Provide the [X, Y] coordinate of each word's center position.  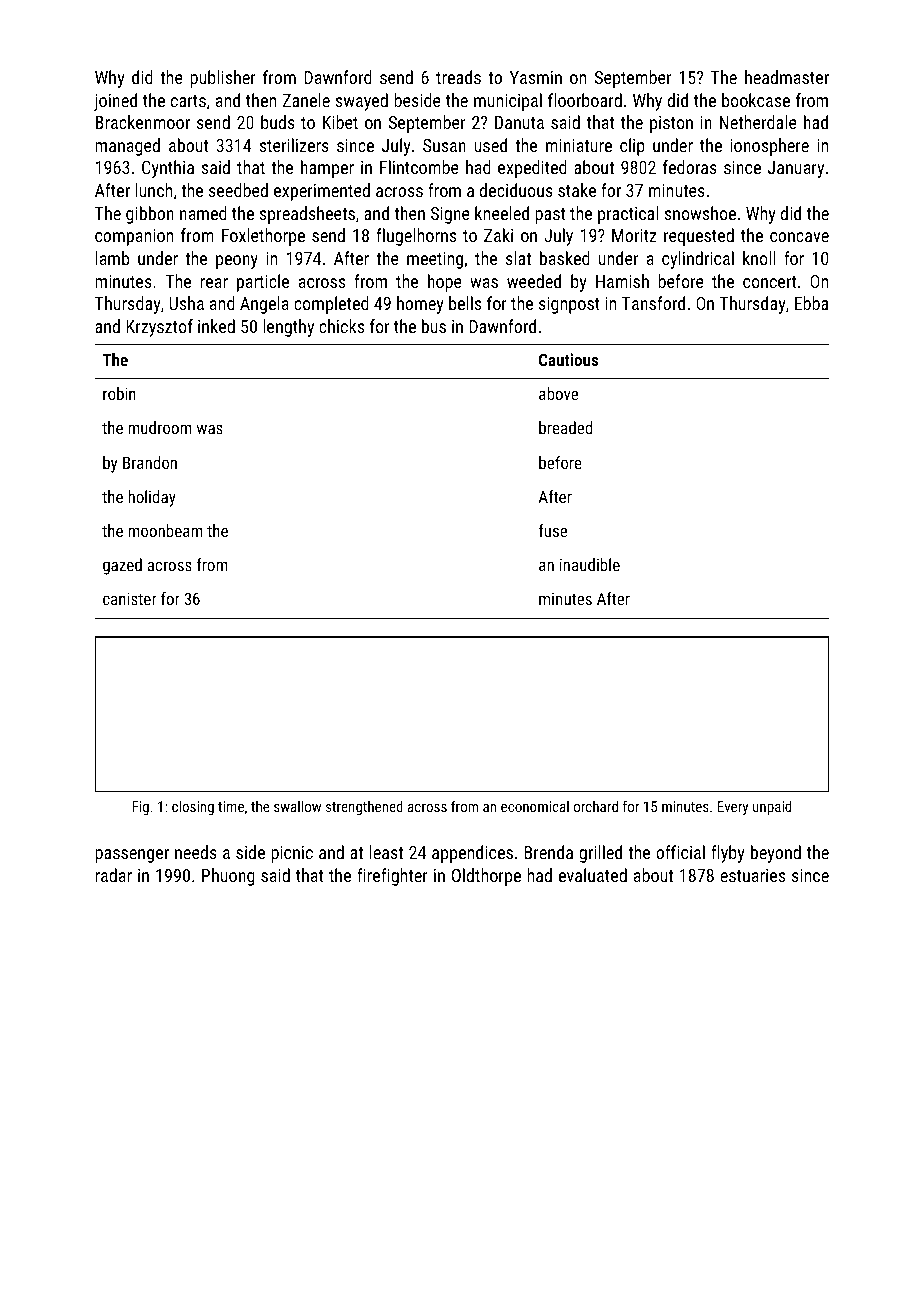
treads [458, 77]
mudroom [160, 427]
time [231, 806]
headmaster [787, 77]
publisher [223, 79]
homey [420, 305]
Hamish [622, 281]
